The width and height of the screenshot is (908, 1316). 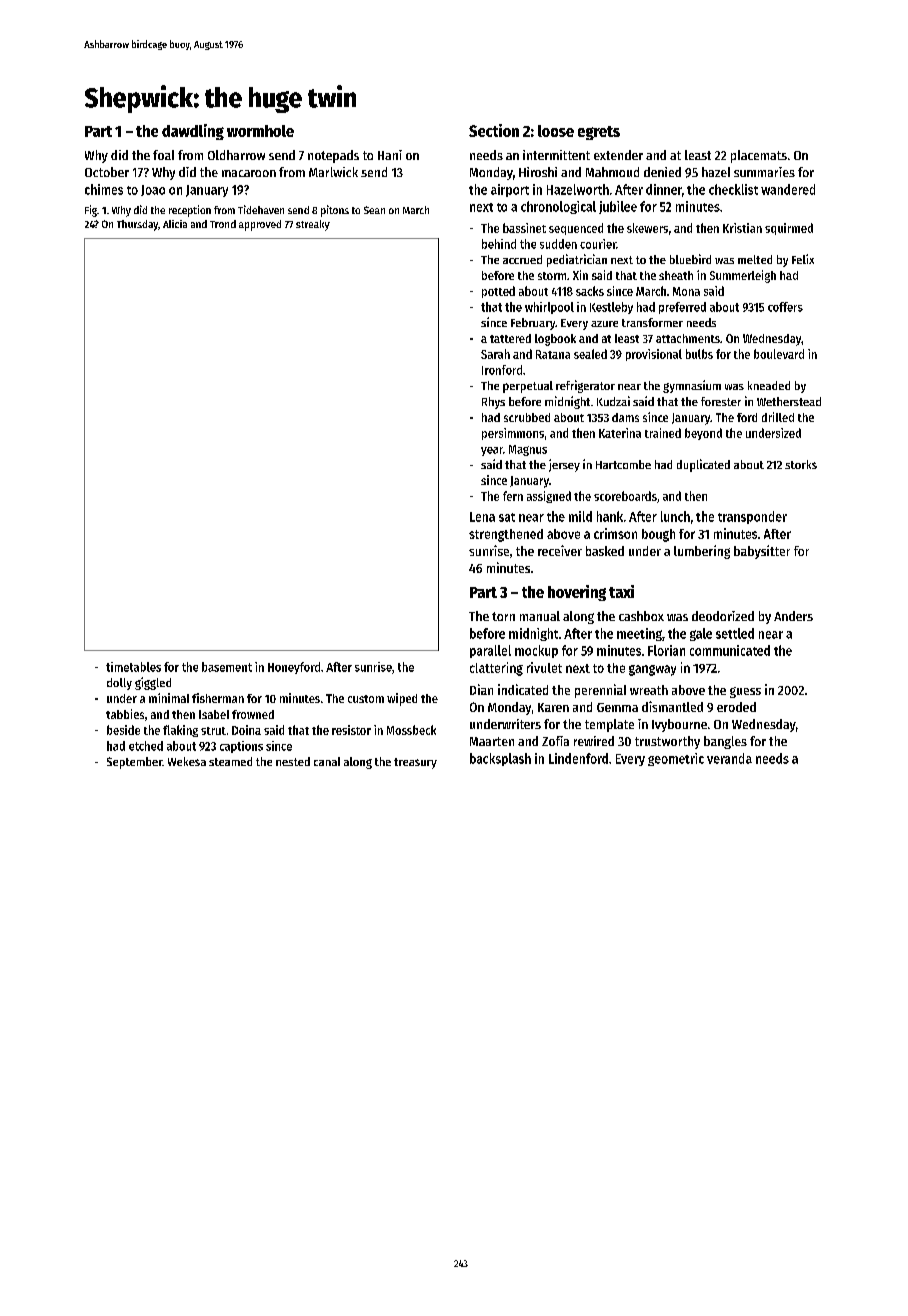 I want to click on Section, so click(x=494, y=130).
